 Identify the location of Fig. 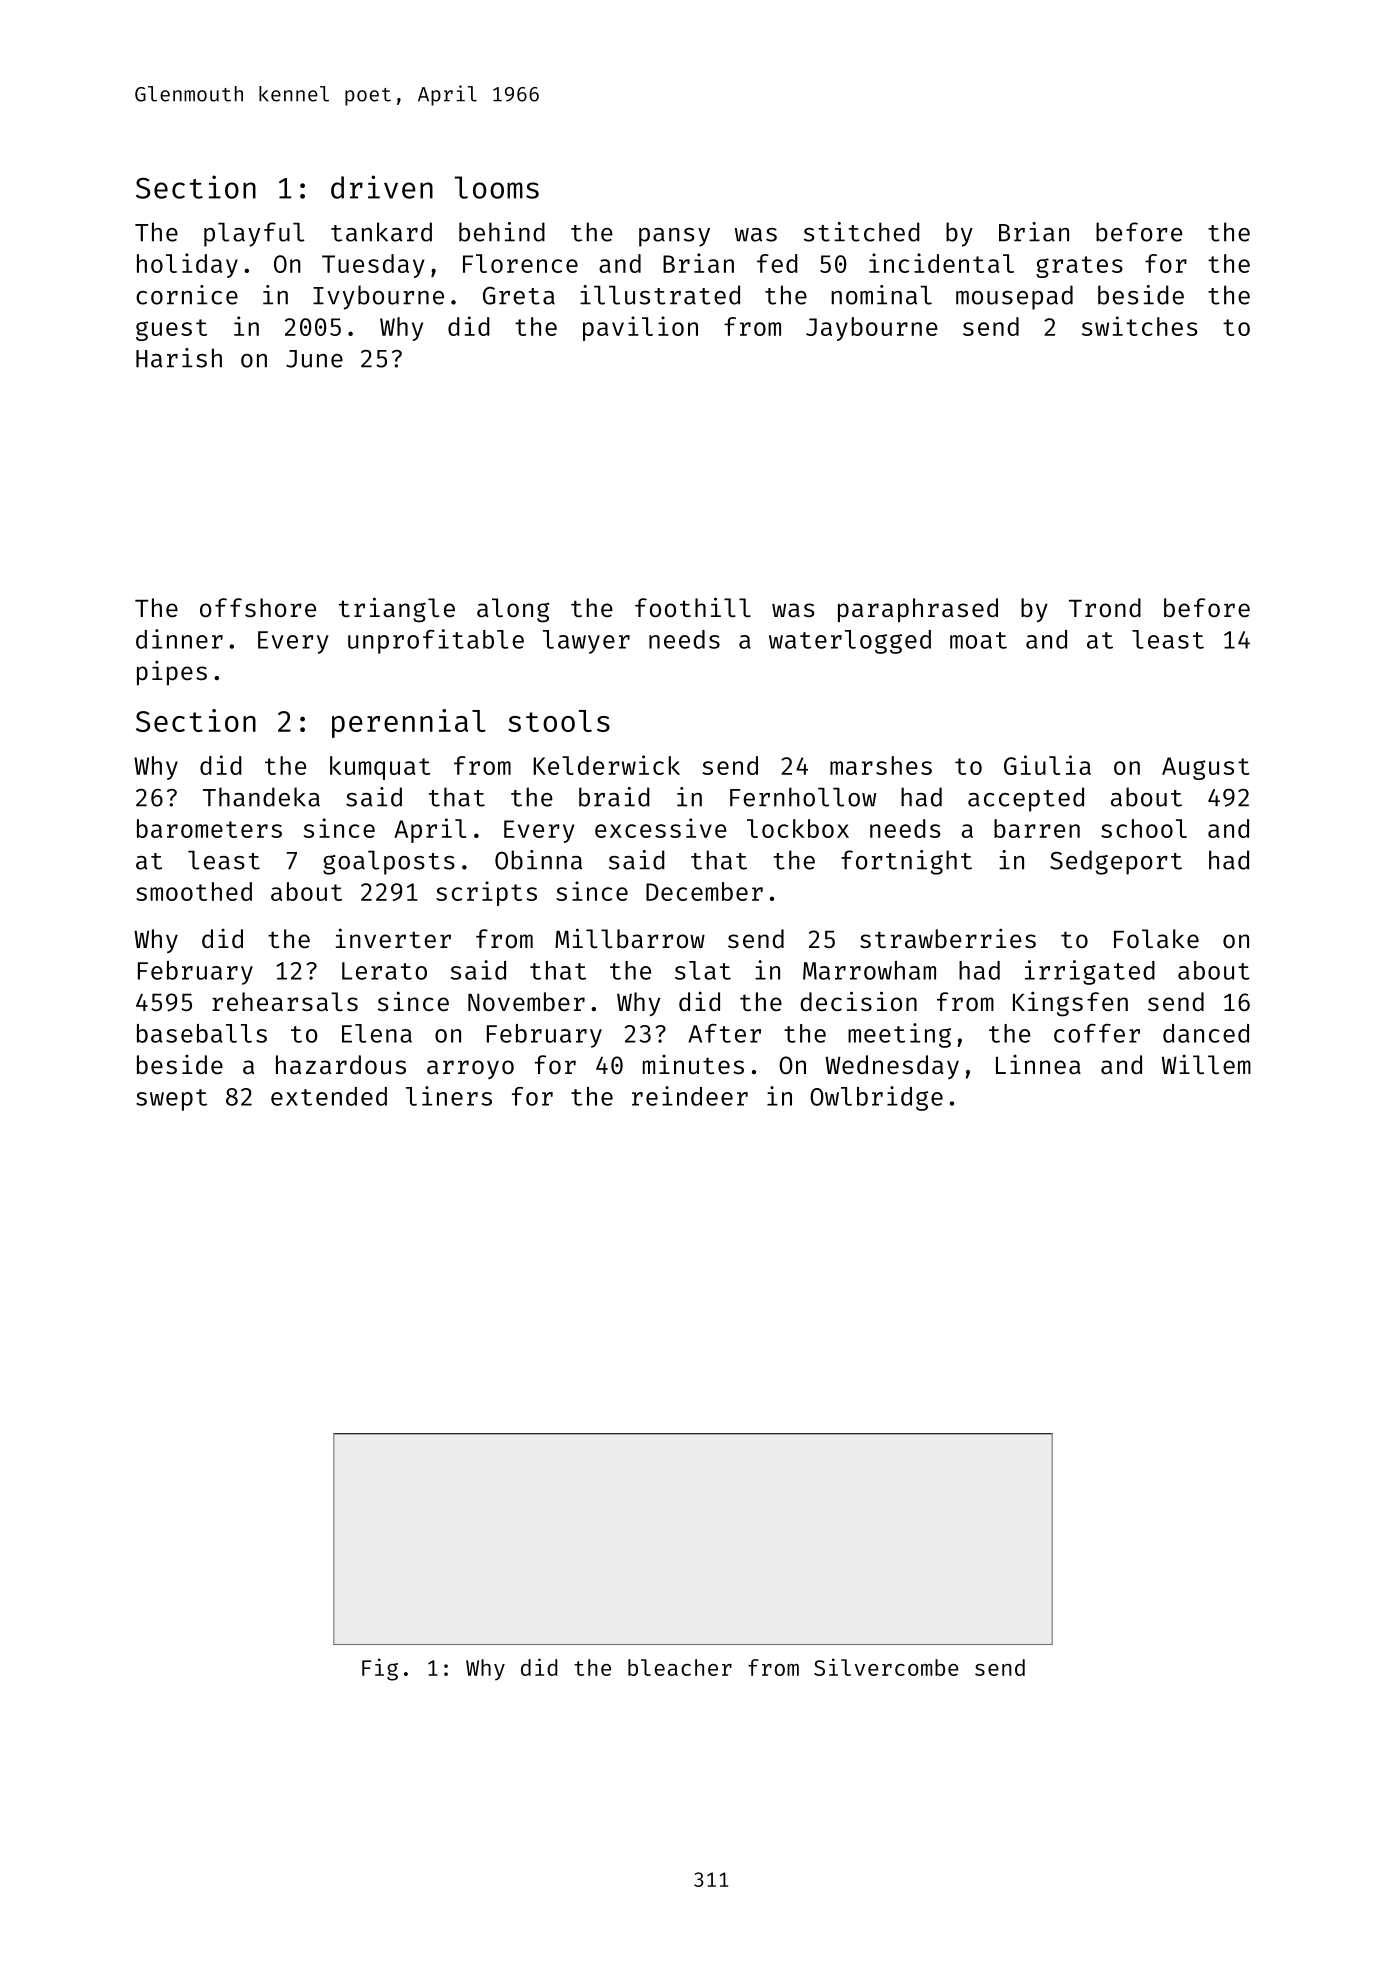
(380, 1669).
